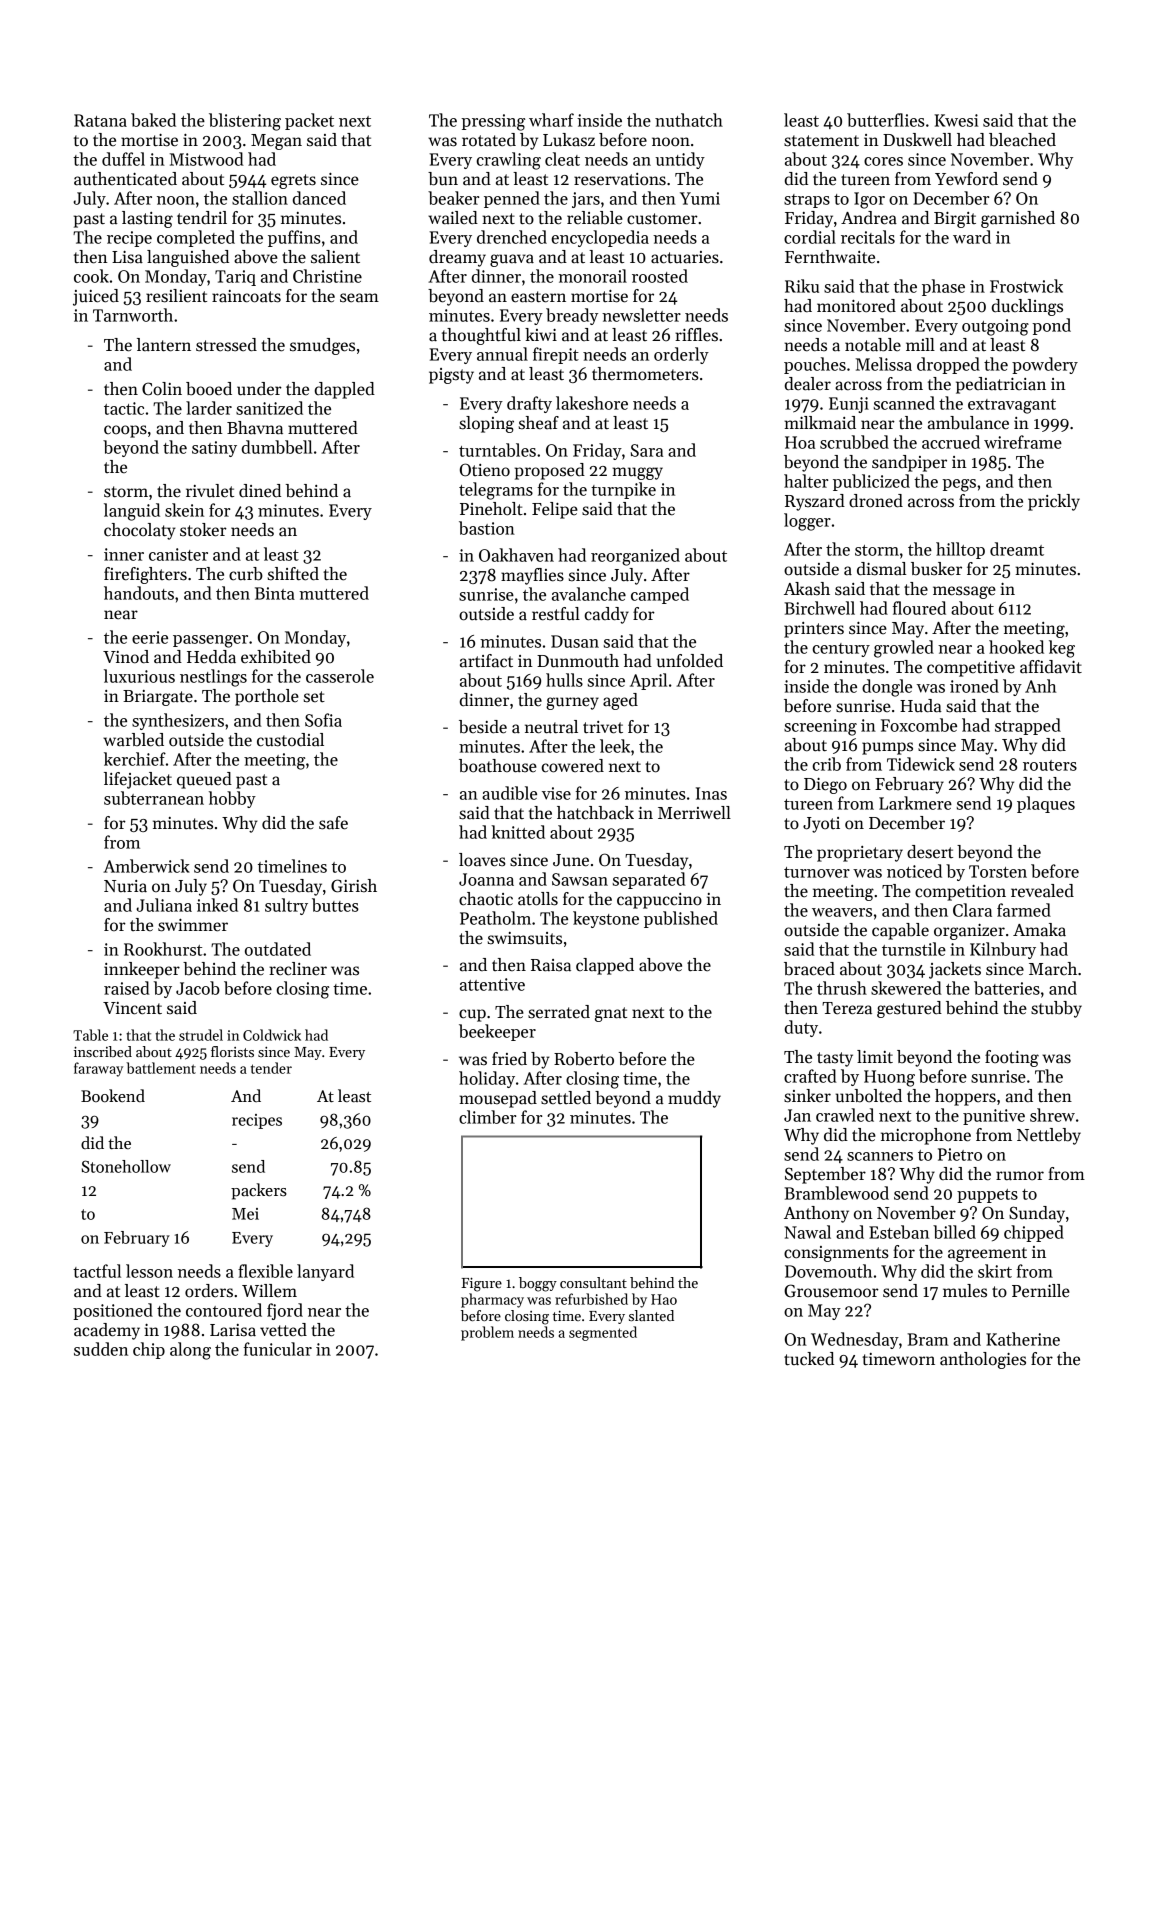 The image size is (1163, 1916). Describe the element at coordinates (819, 608) in the page. I see `Birchwell` at that location.
